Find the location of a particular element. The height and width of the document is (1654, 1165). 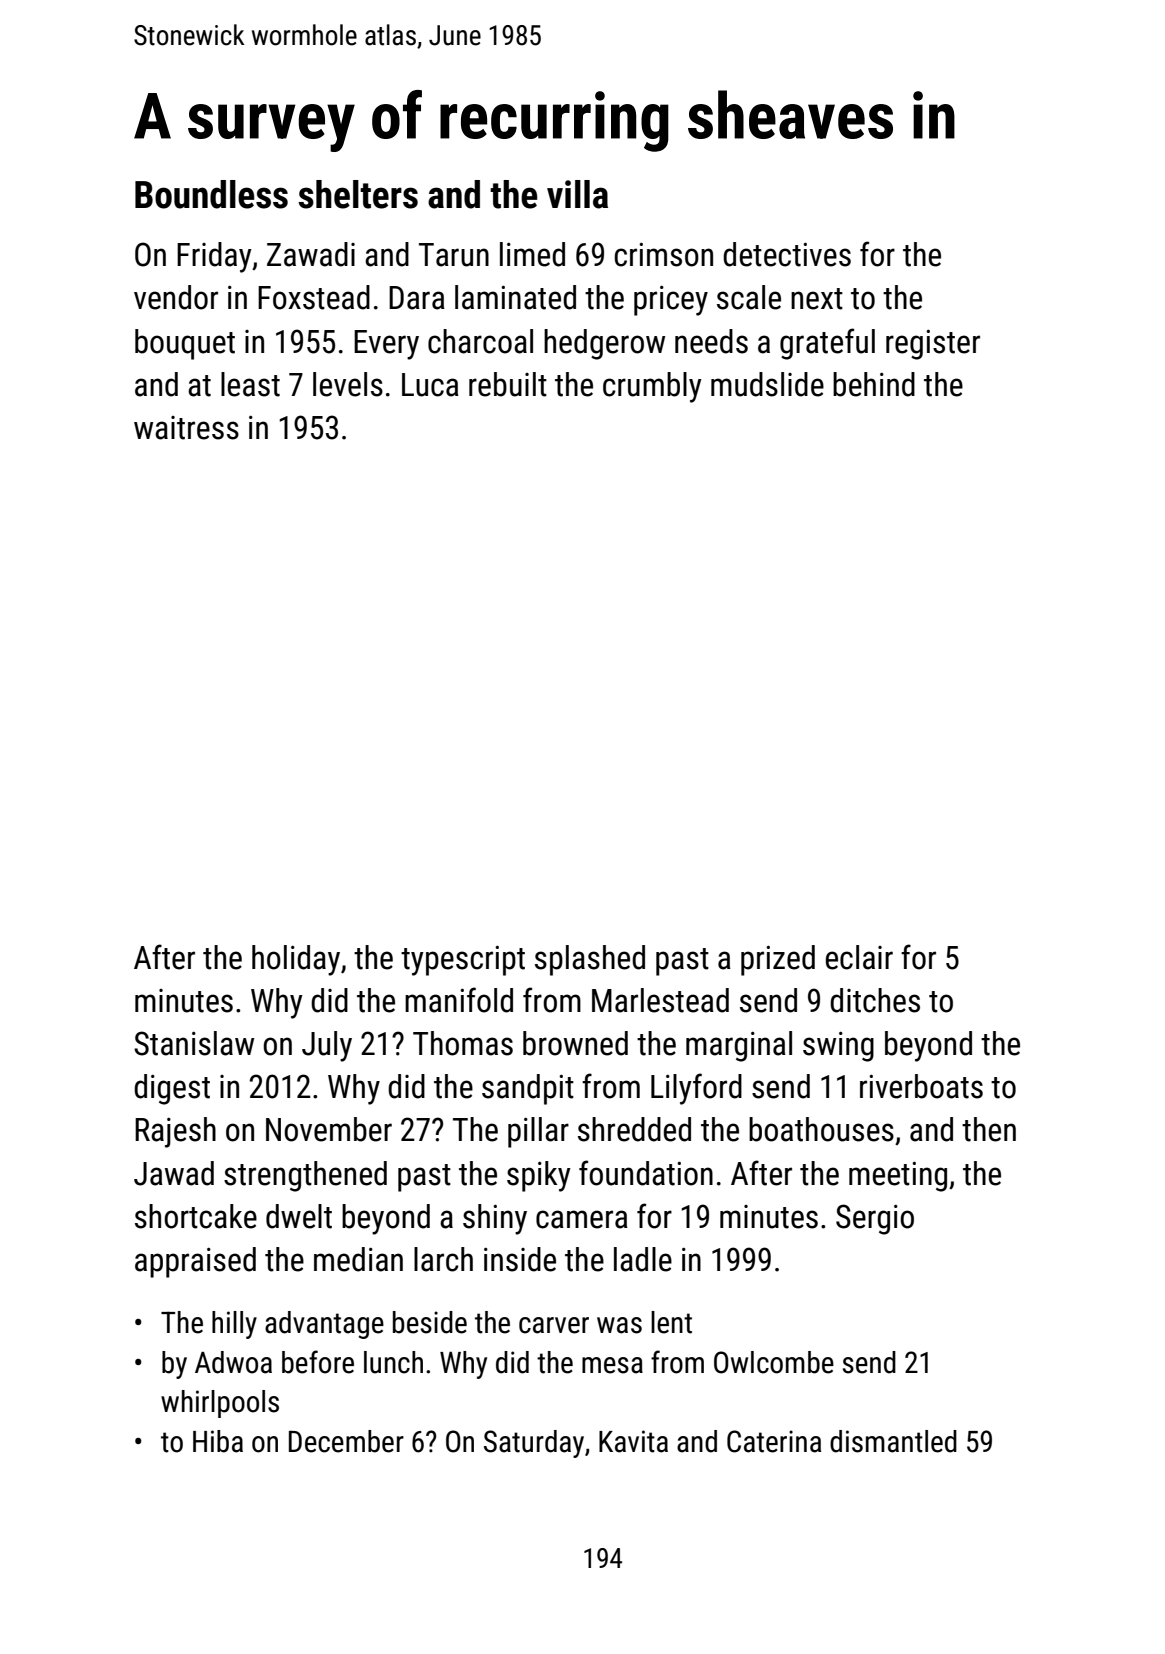

detectives is located at coordinates (787, 254).
